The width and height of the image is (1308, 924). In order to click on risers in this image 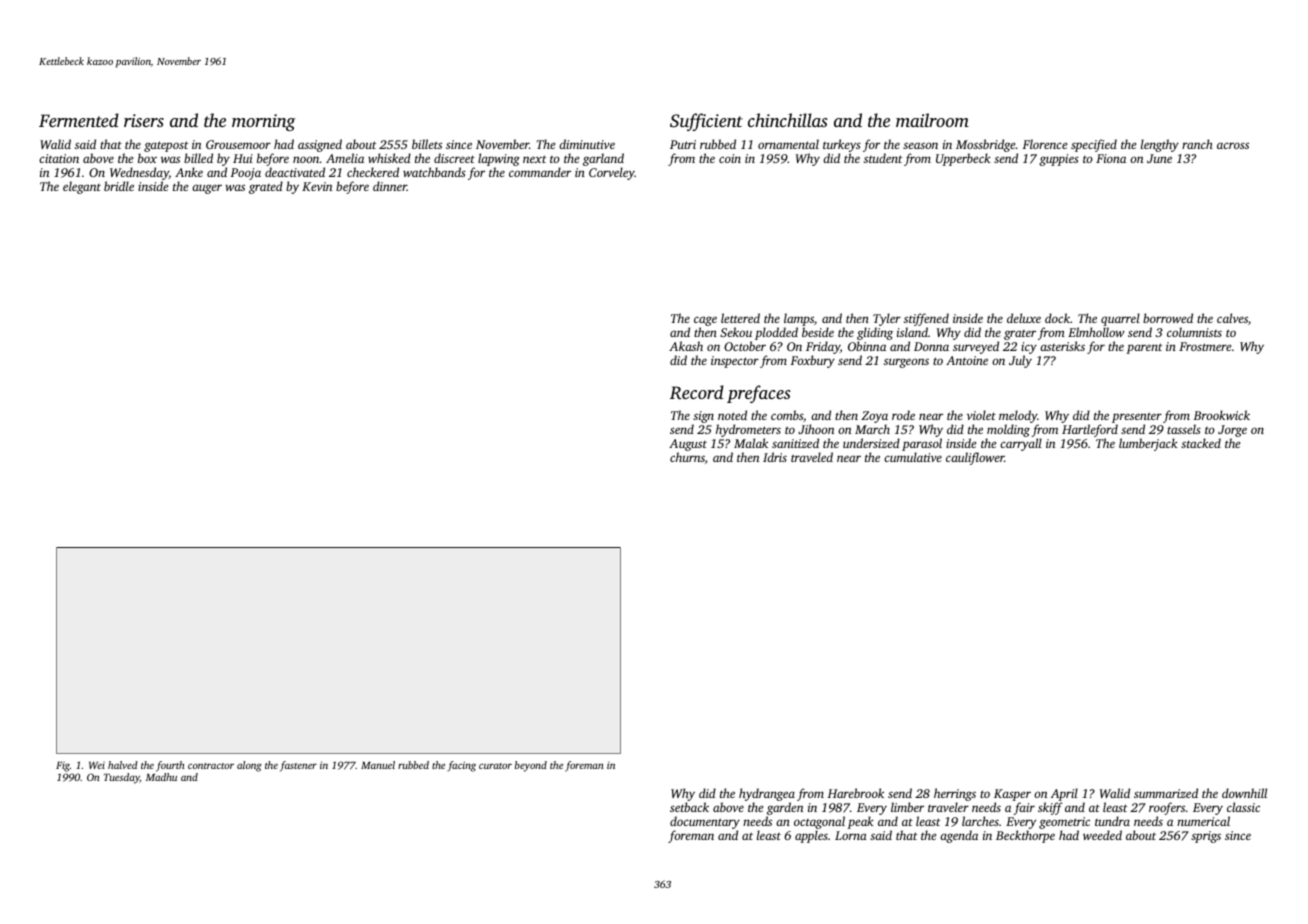, I will do `click(144, 120)`.
